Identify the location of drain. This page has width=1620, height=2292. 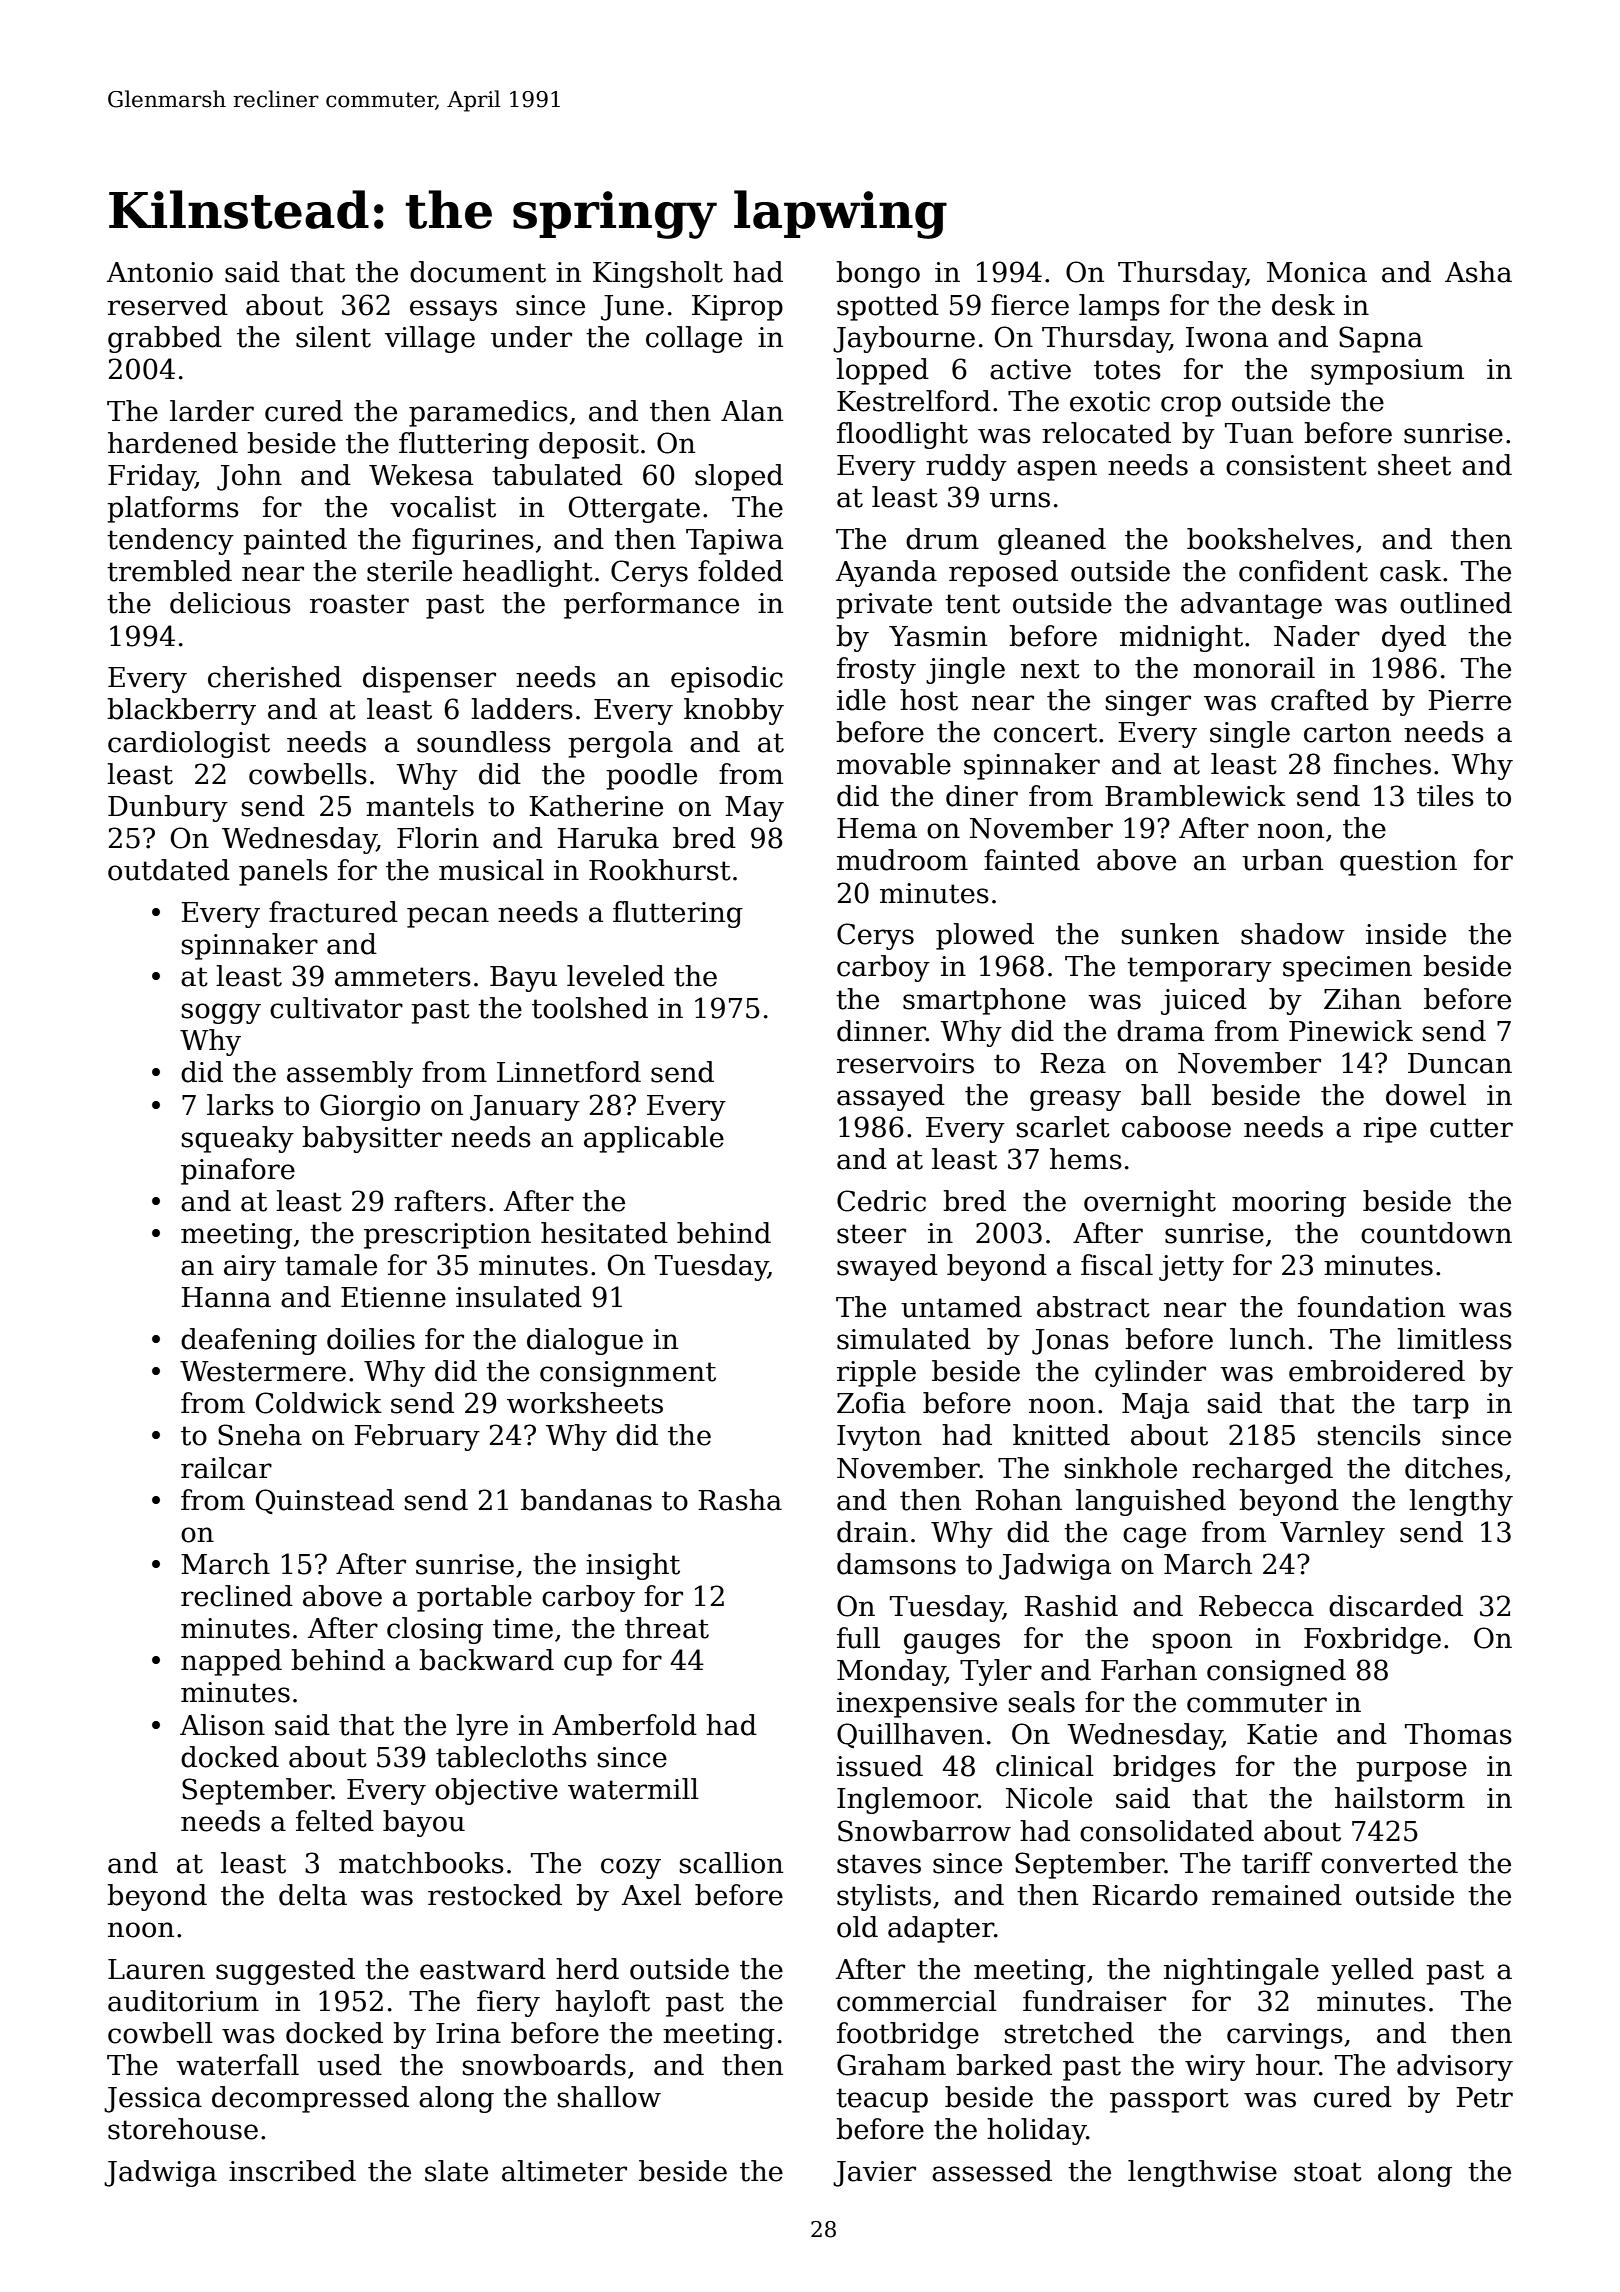
(872, 1532).
